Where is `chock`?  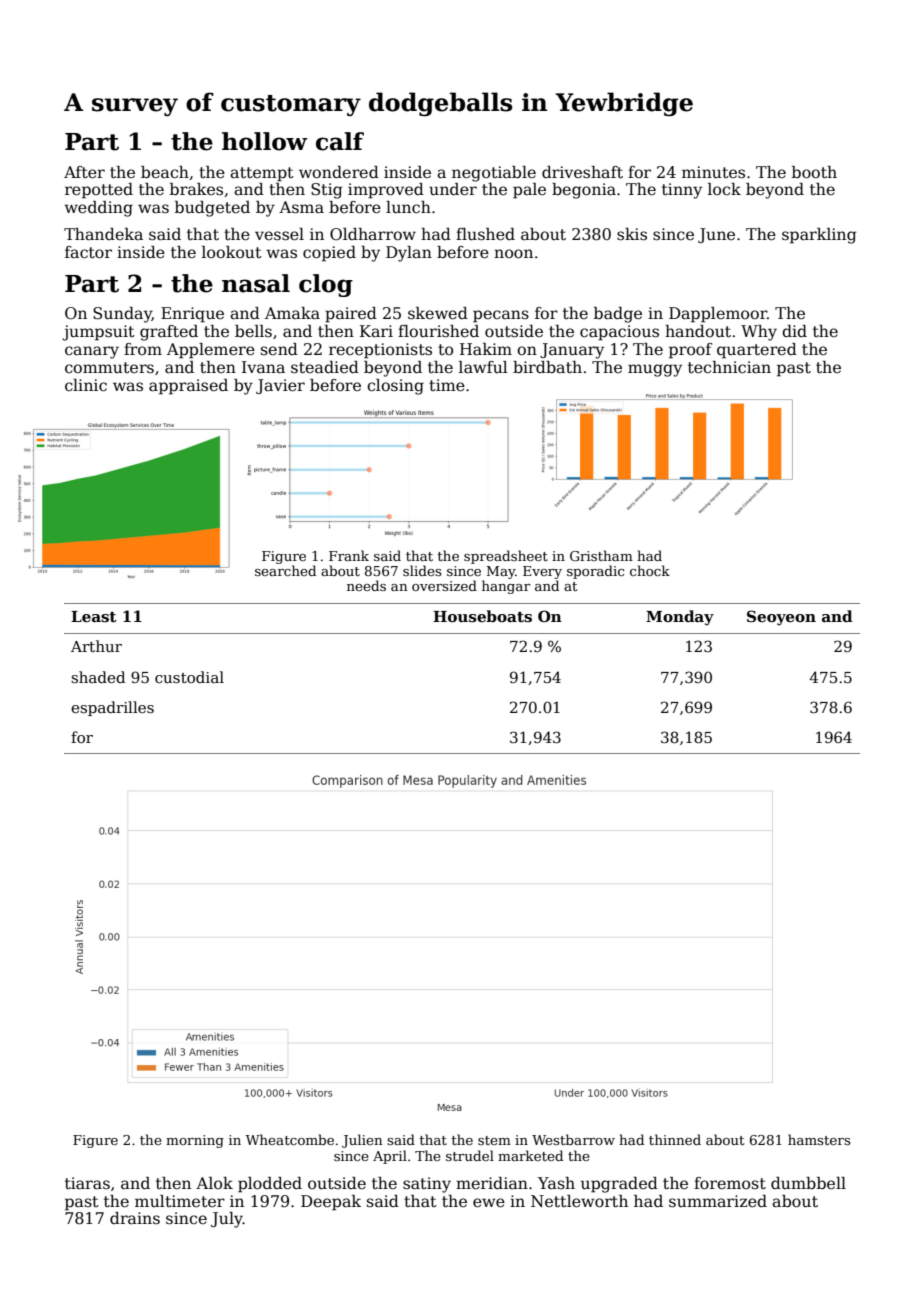 chock is located at coordinates (650, 570).
